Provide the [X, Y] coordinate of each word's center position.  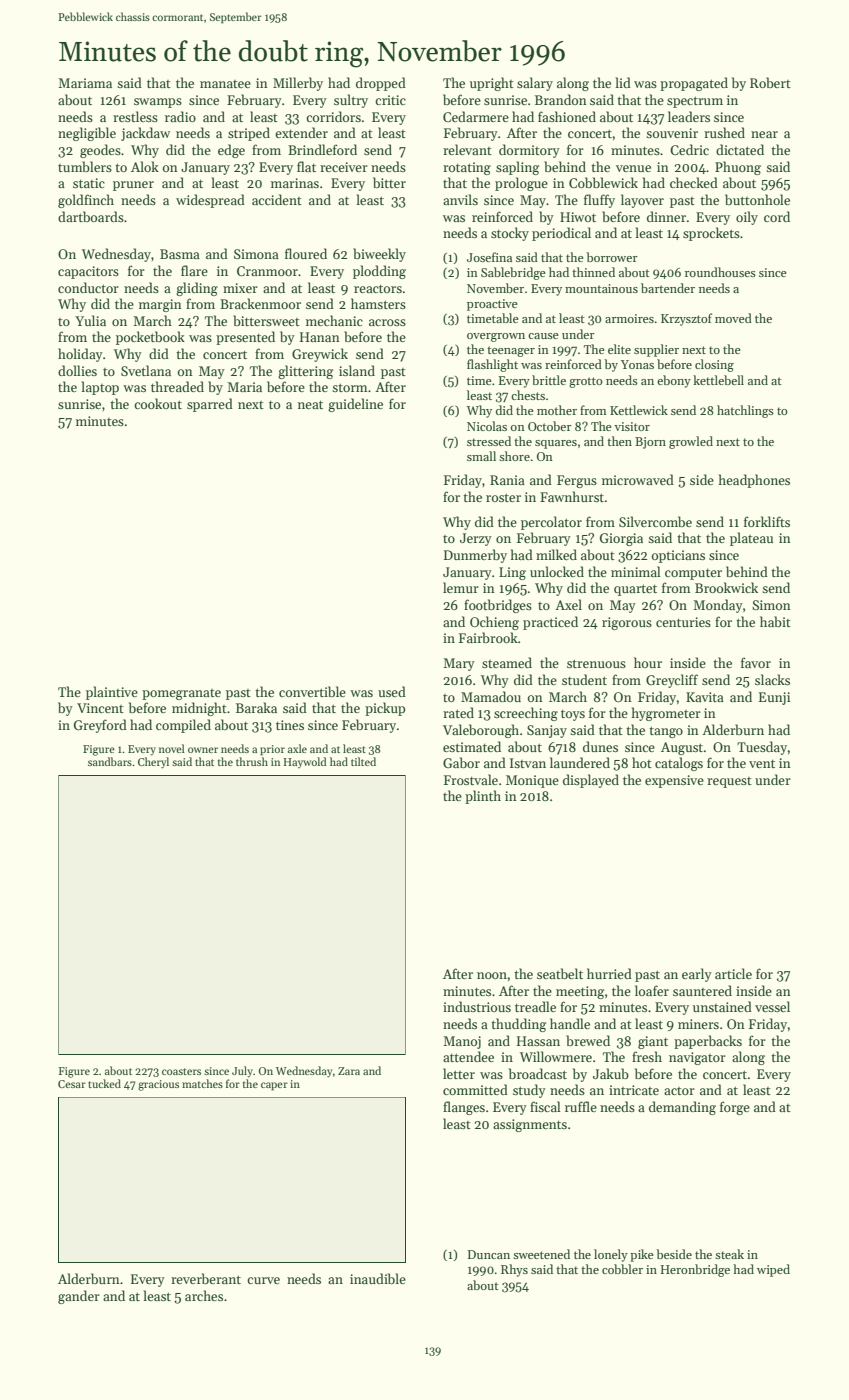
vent [762, 764]
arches [204, 1295]
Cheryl [153, 763]
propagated [694, 84]
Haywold [305, 762]
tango [666, 732]
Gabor [461, 762]
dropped [381, 84]
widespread [210, 201]
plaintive [112, 693]
